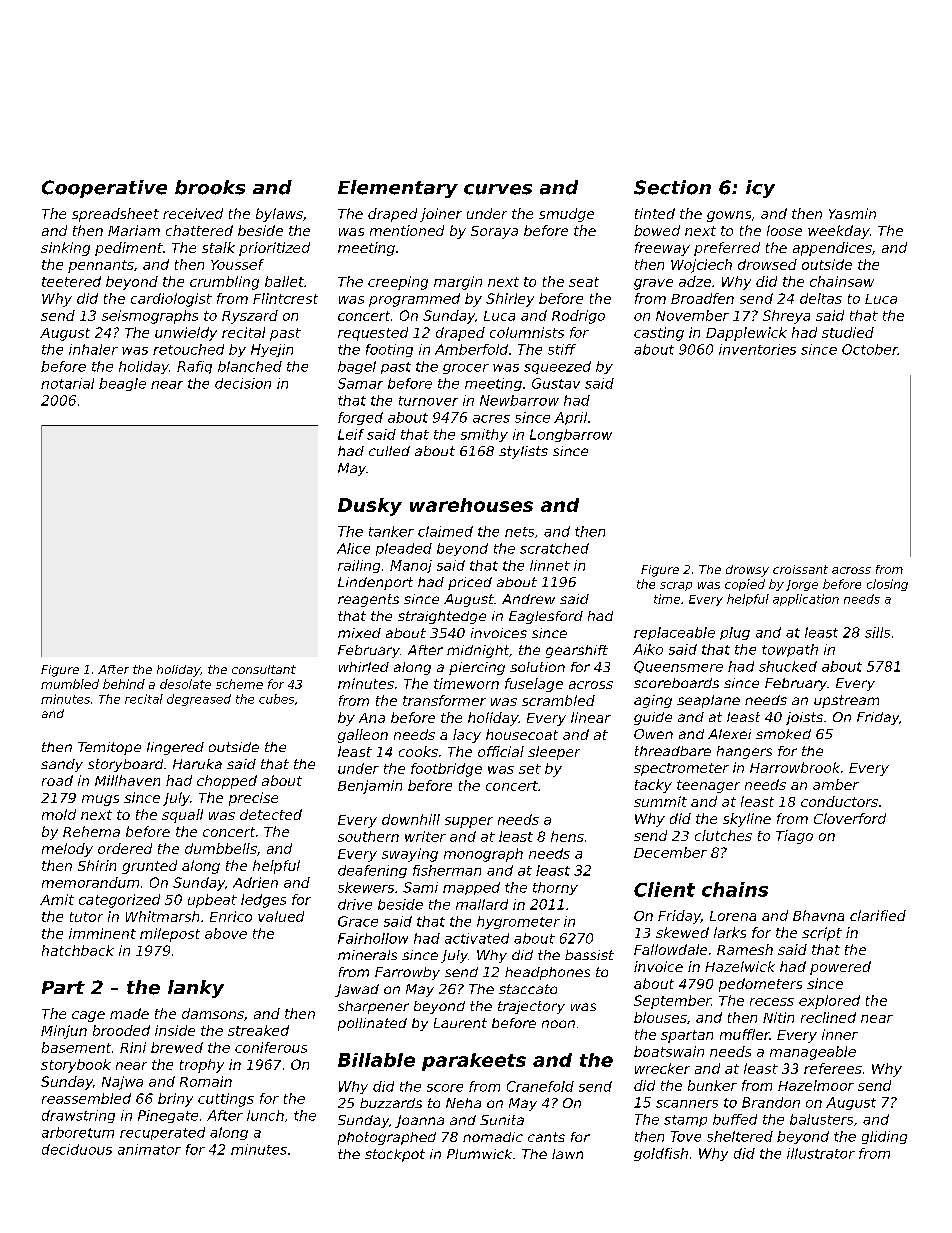 The width and height of the document is (952, 1233). What do you see at coordinates (104, 189) in the document?
I see `Cooperative` at bounding box center [104, 189].
